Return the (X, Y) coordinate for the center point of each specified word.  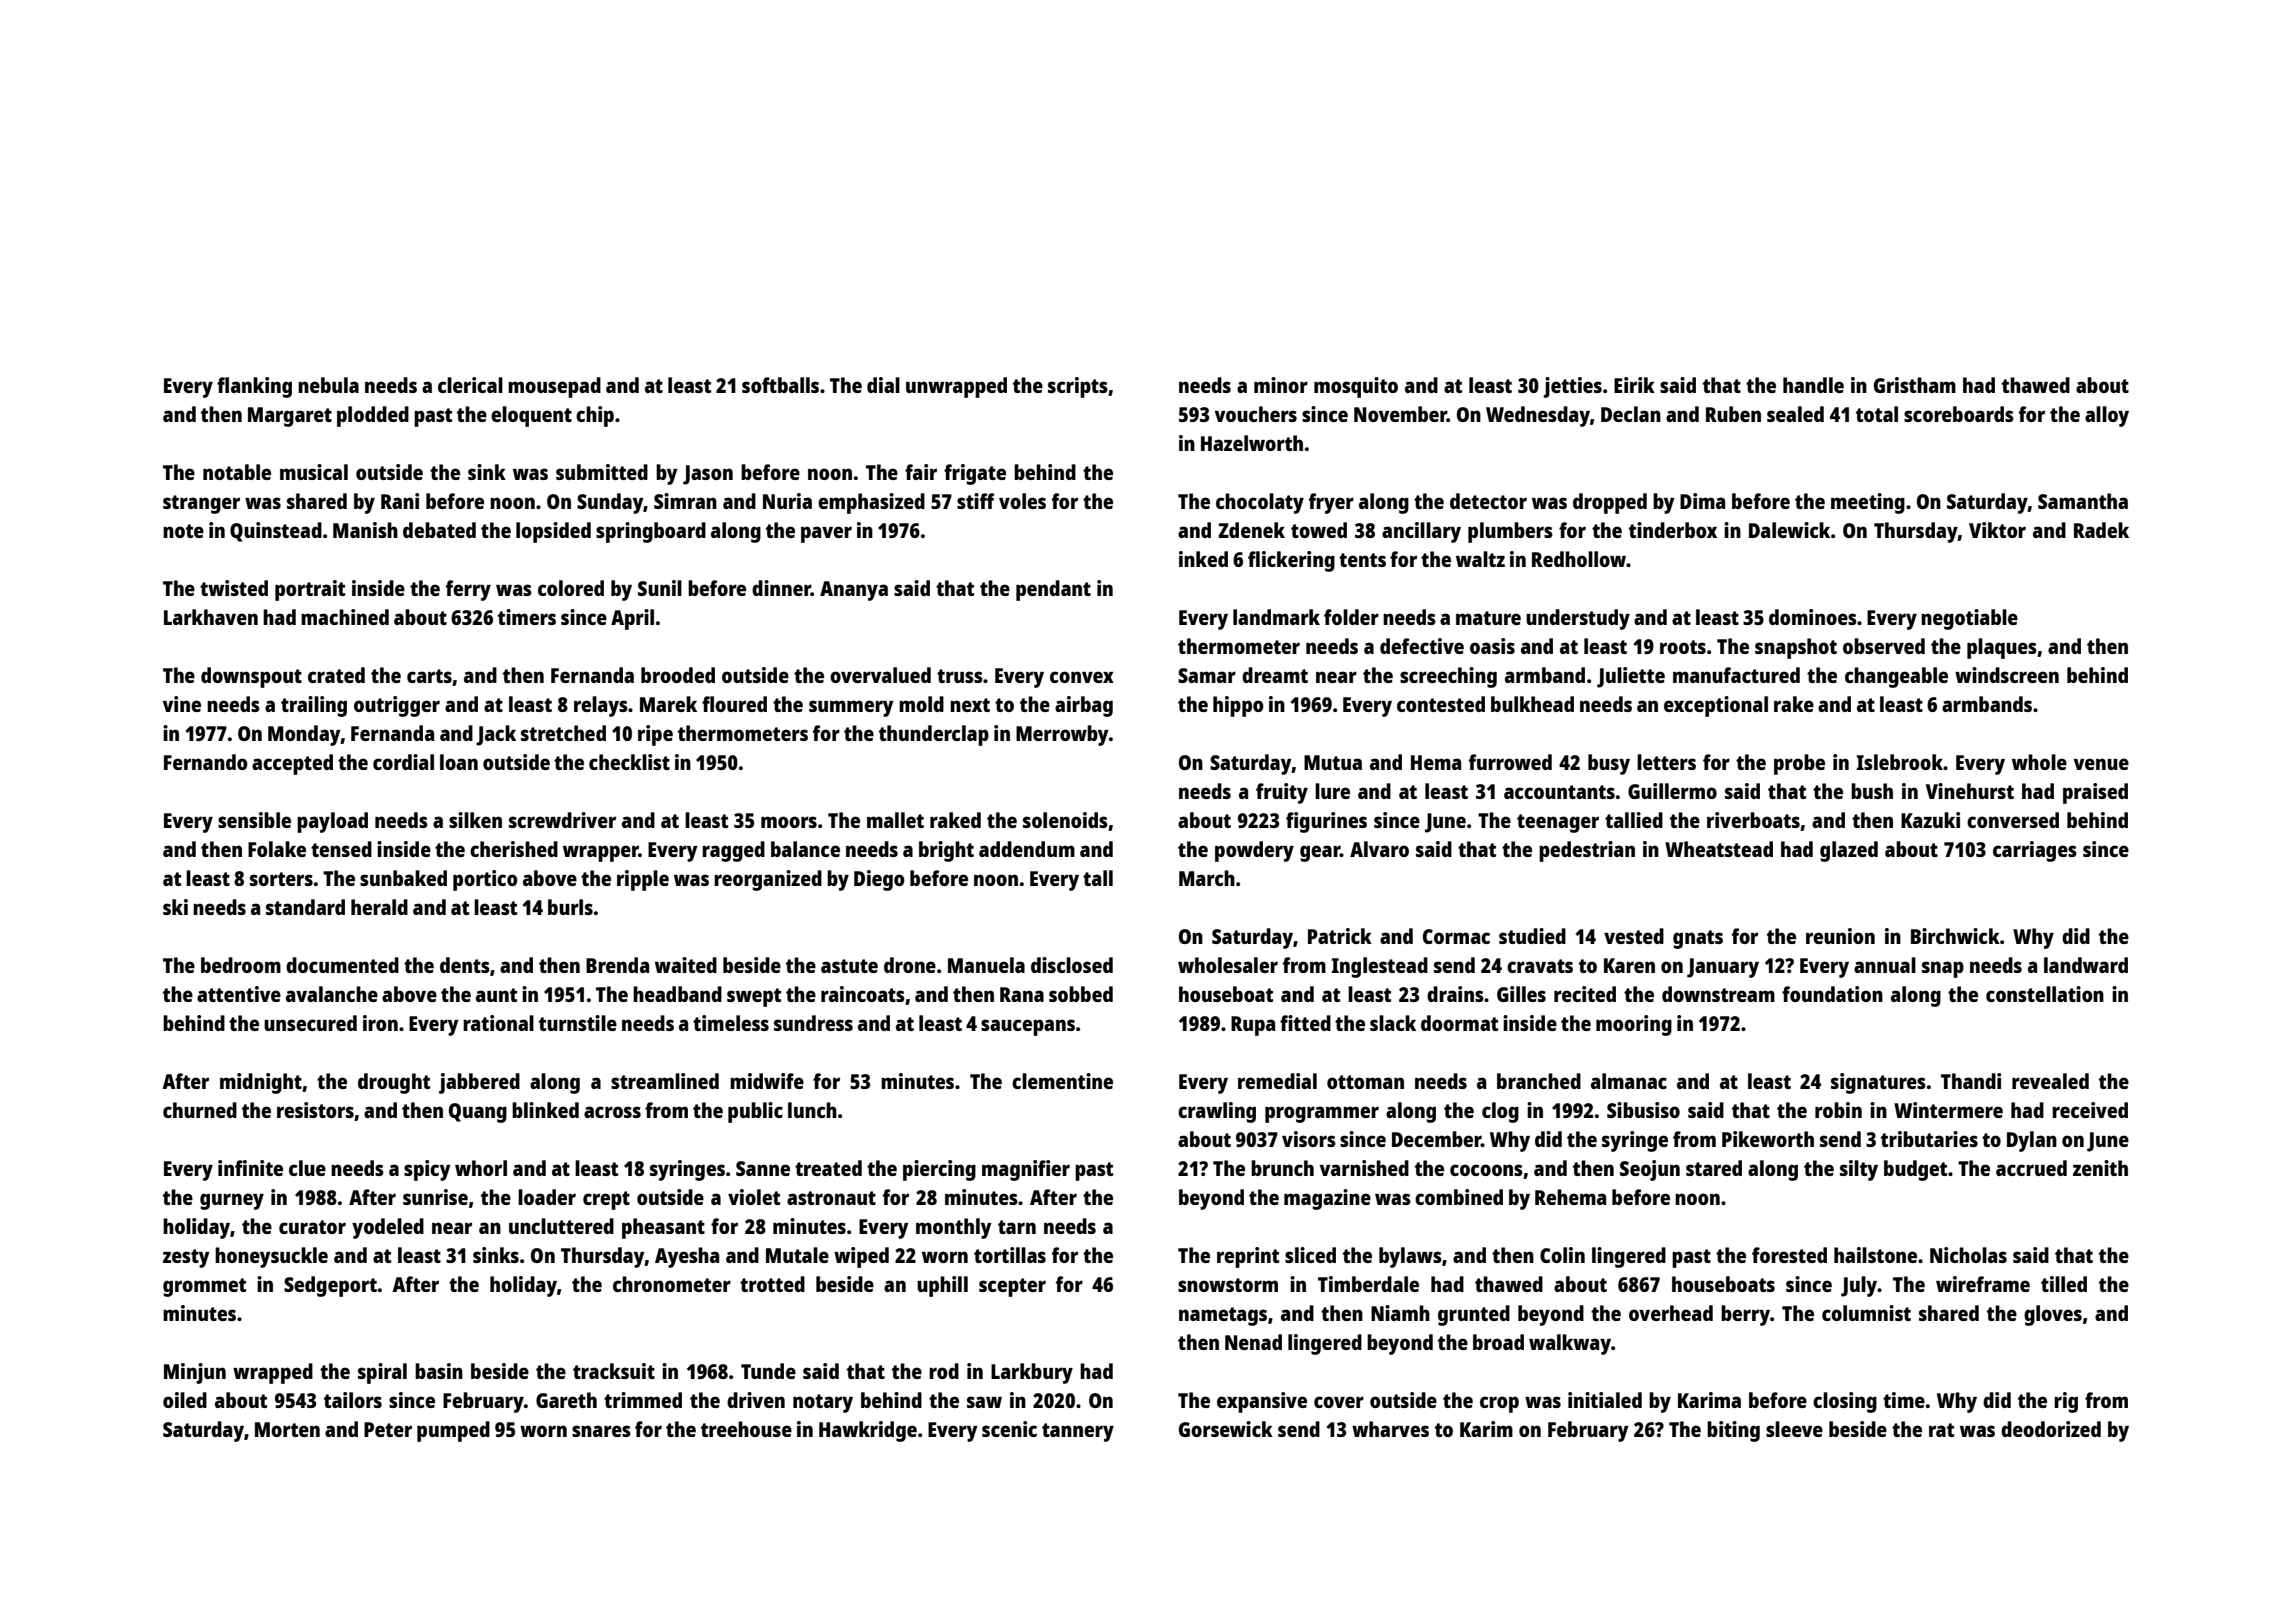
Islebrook (1900, 762)
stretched (563, 733)
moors (789, 822)
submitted (602, 472)
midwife (767, 1081)
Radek (2101, 530)
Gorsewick (1226, 1429)
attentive (239, 994)
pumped (453, 1431)
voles (1022, 501)
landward (2086, 965)
